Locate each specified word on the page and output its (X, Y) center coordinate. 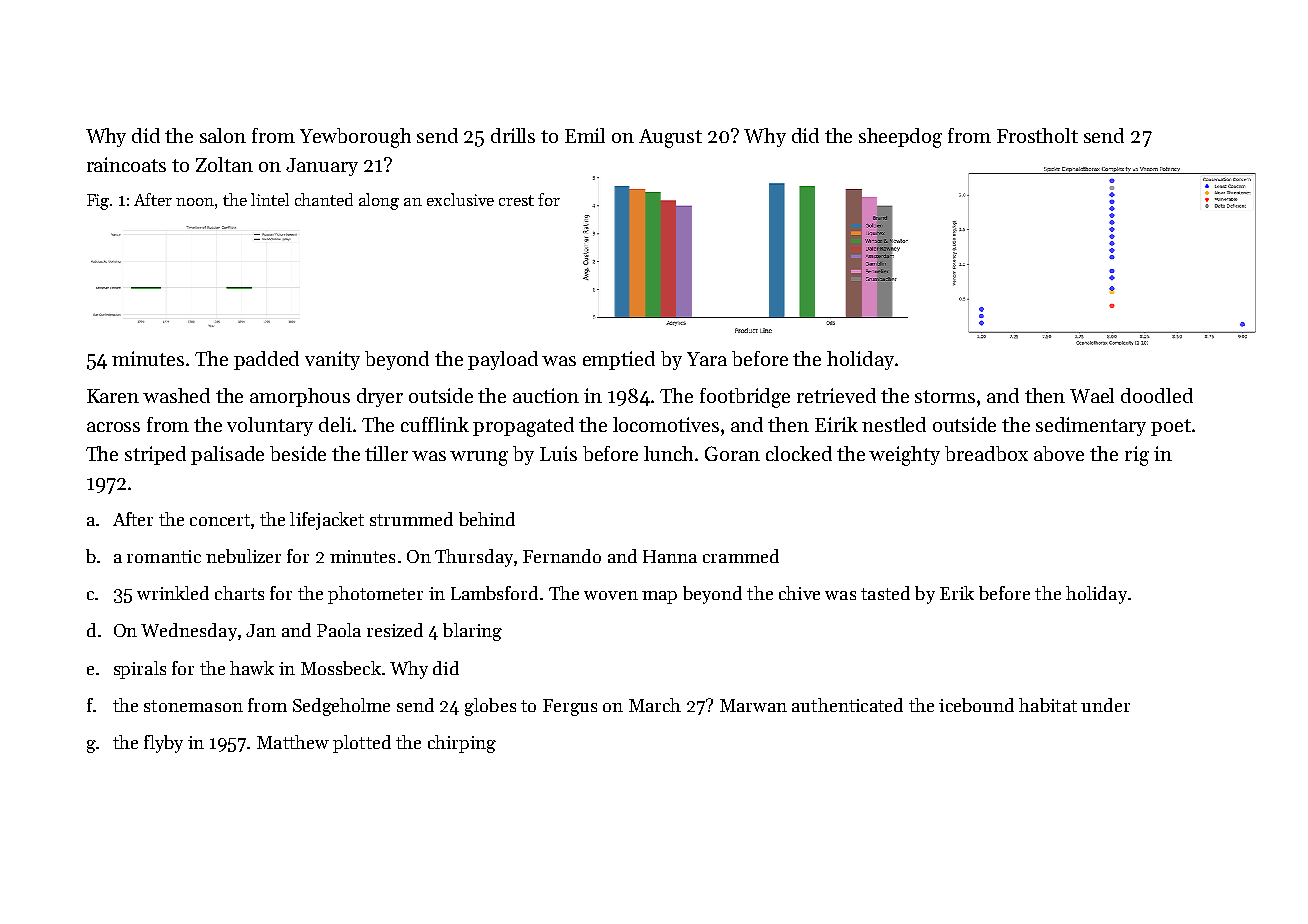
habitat (1048, 705)
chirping (462, 744)
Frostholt (1037, 135)
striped (155, 455)
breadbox (986, 453)
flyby (163, 744)
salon (223, 135)
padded (266, 360)
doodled (1157, 395)
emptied (619, 360)
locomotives (666, 424)
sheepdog (900, 138)
